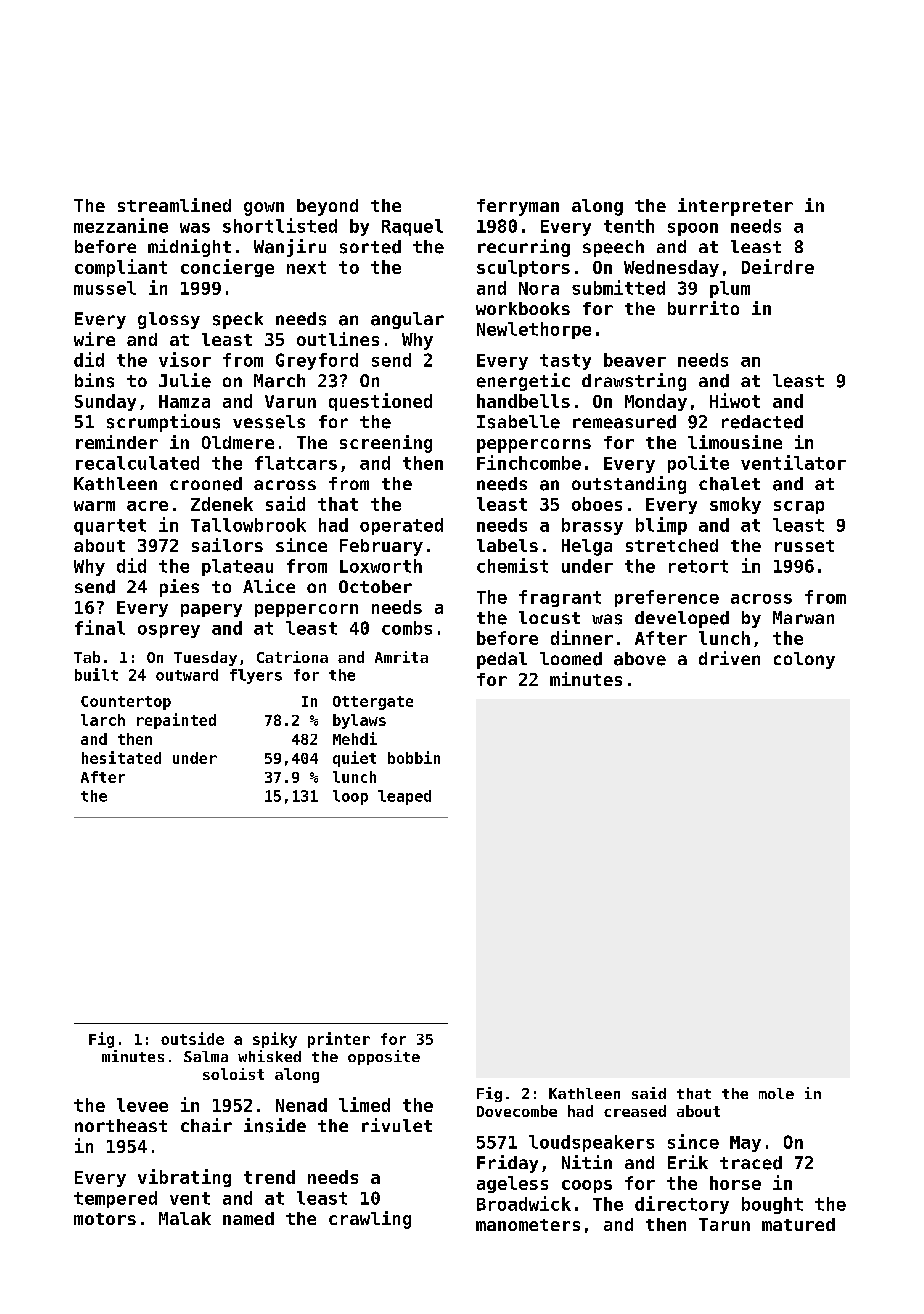 Image resolution: width=924 pixels, height=1314 pixels. I want to click on driven, so click(729, 658).
